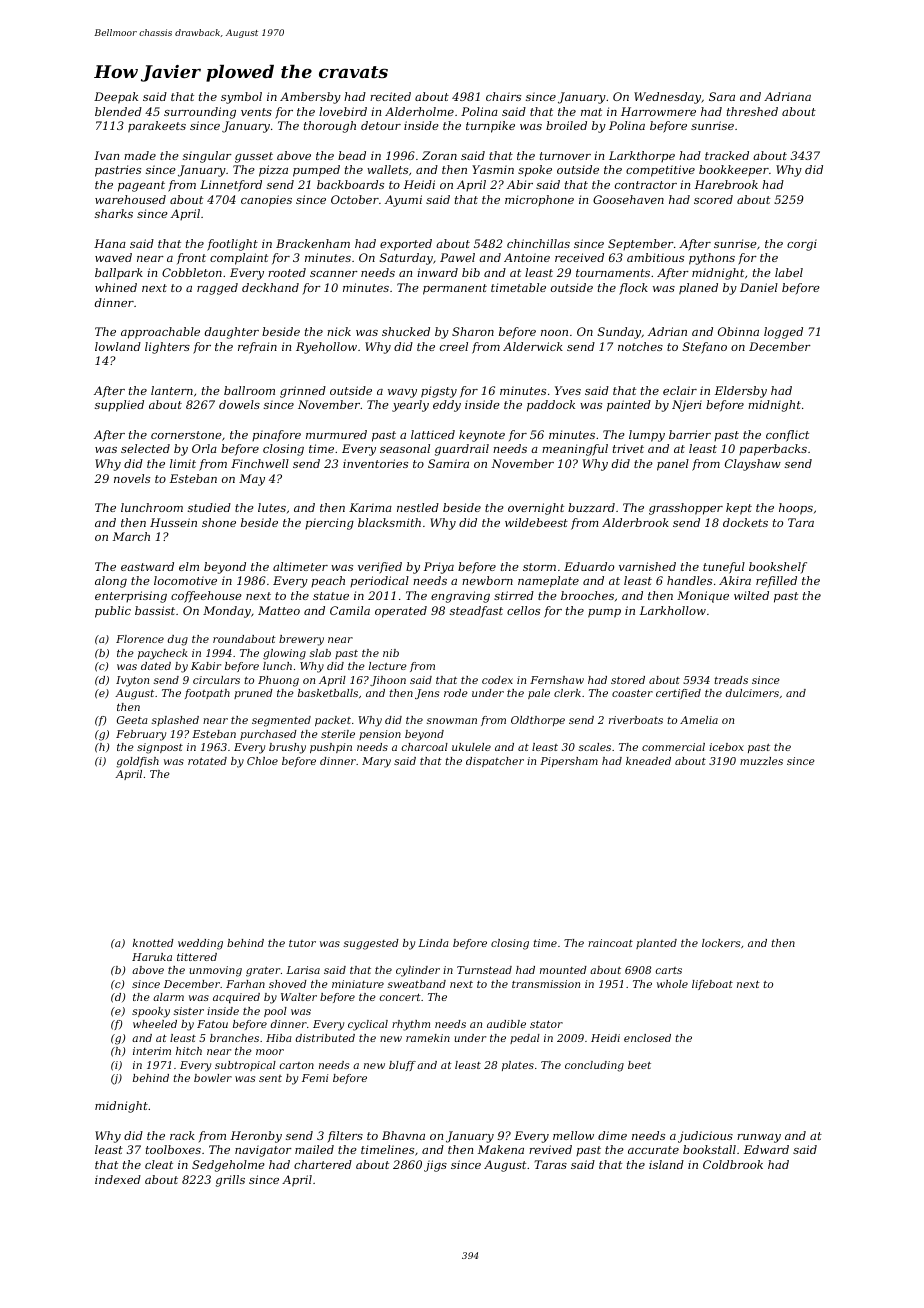 This screenshot has height=1308, width=924. I want to click on singular, so click(207, 157).
